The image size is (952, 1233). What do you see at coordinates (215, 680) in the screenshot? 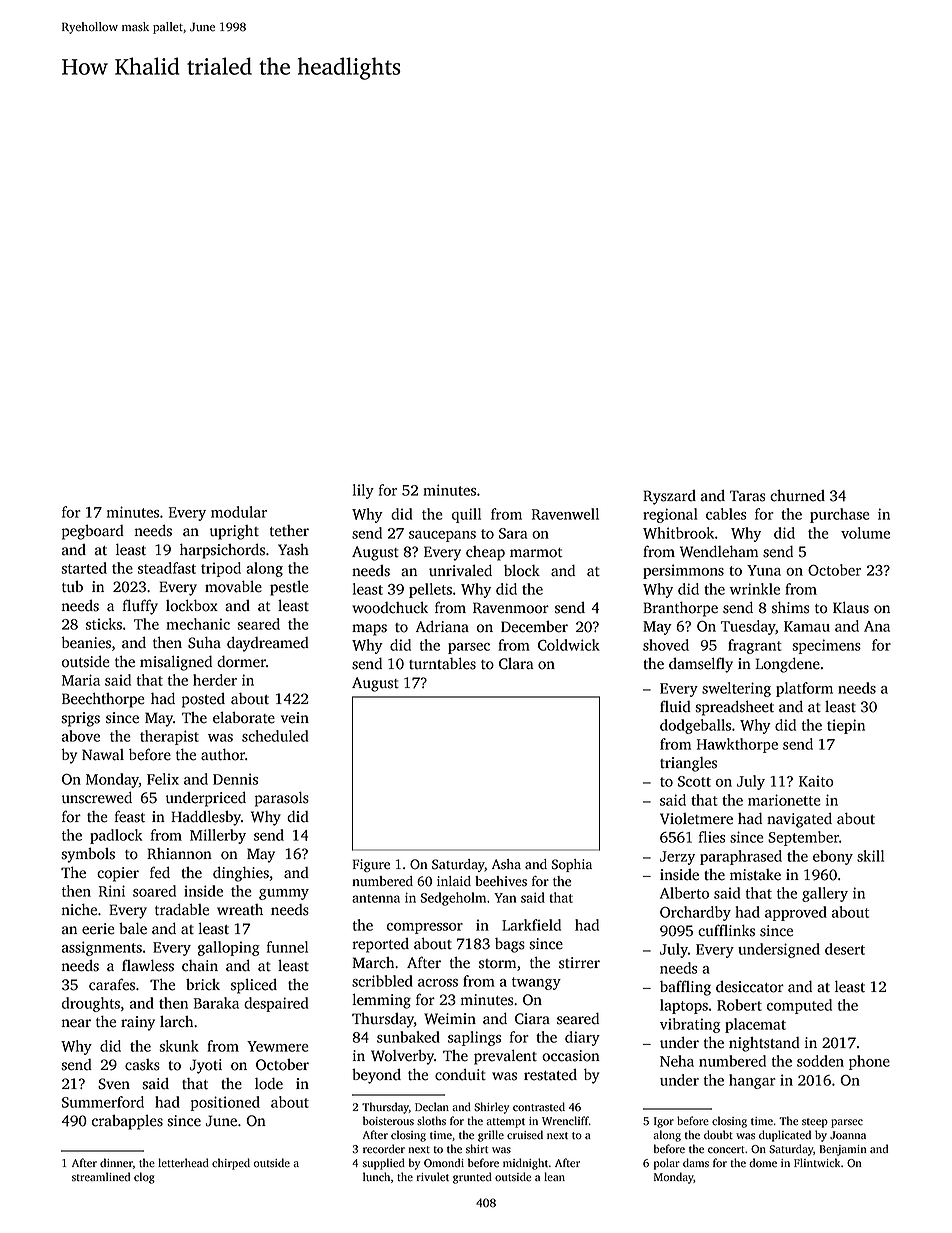
I see `herder` at bounding box center [215, 680].
